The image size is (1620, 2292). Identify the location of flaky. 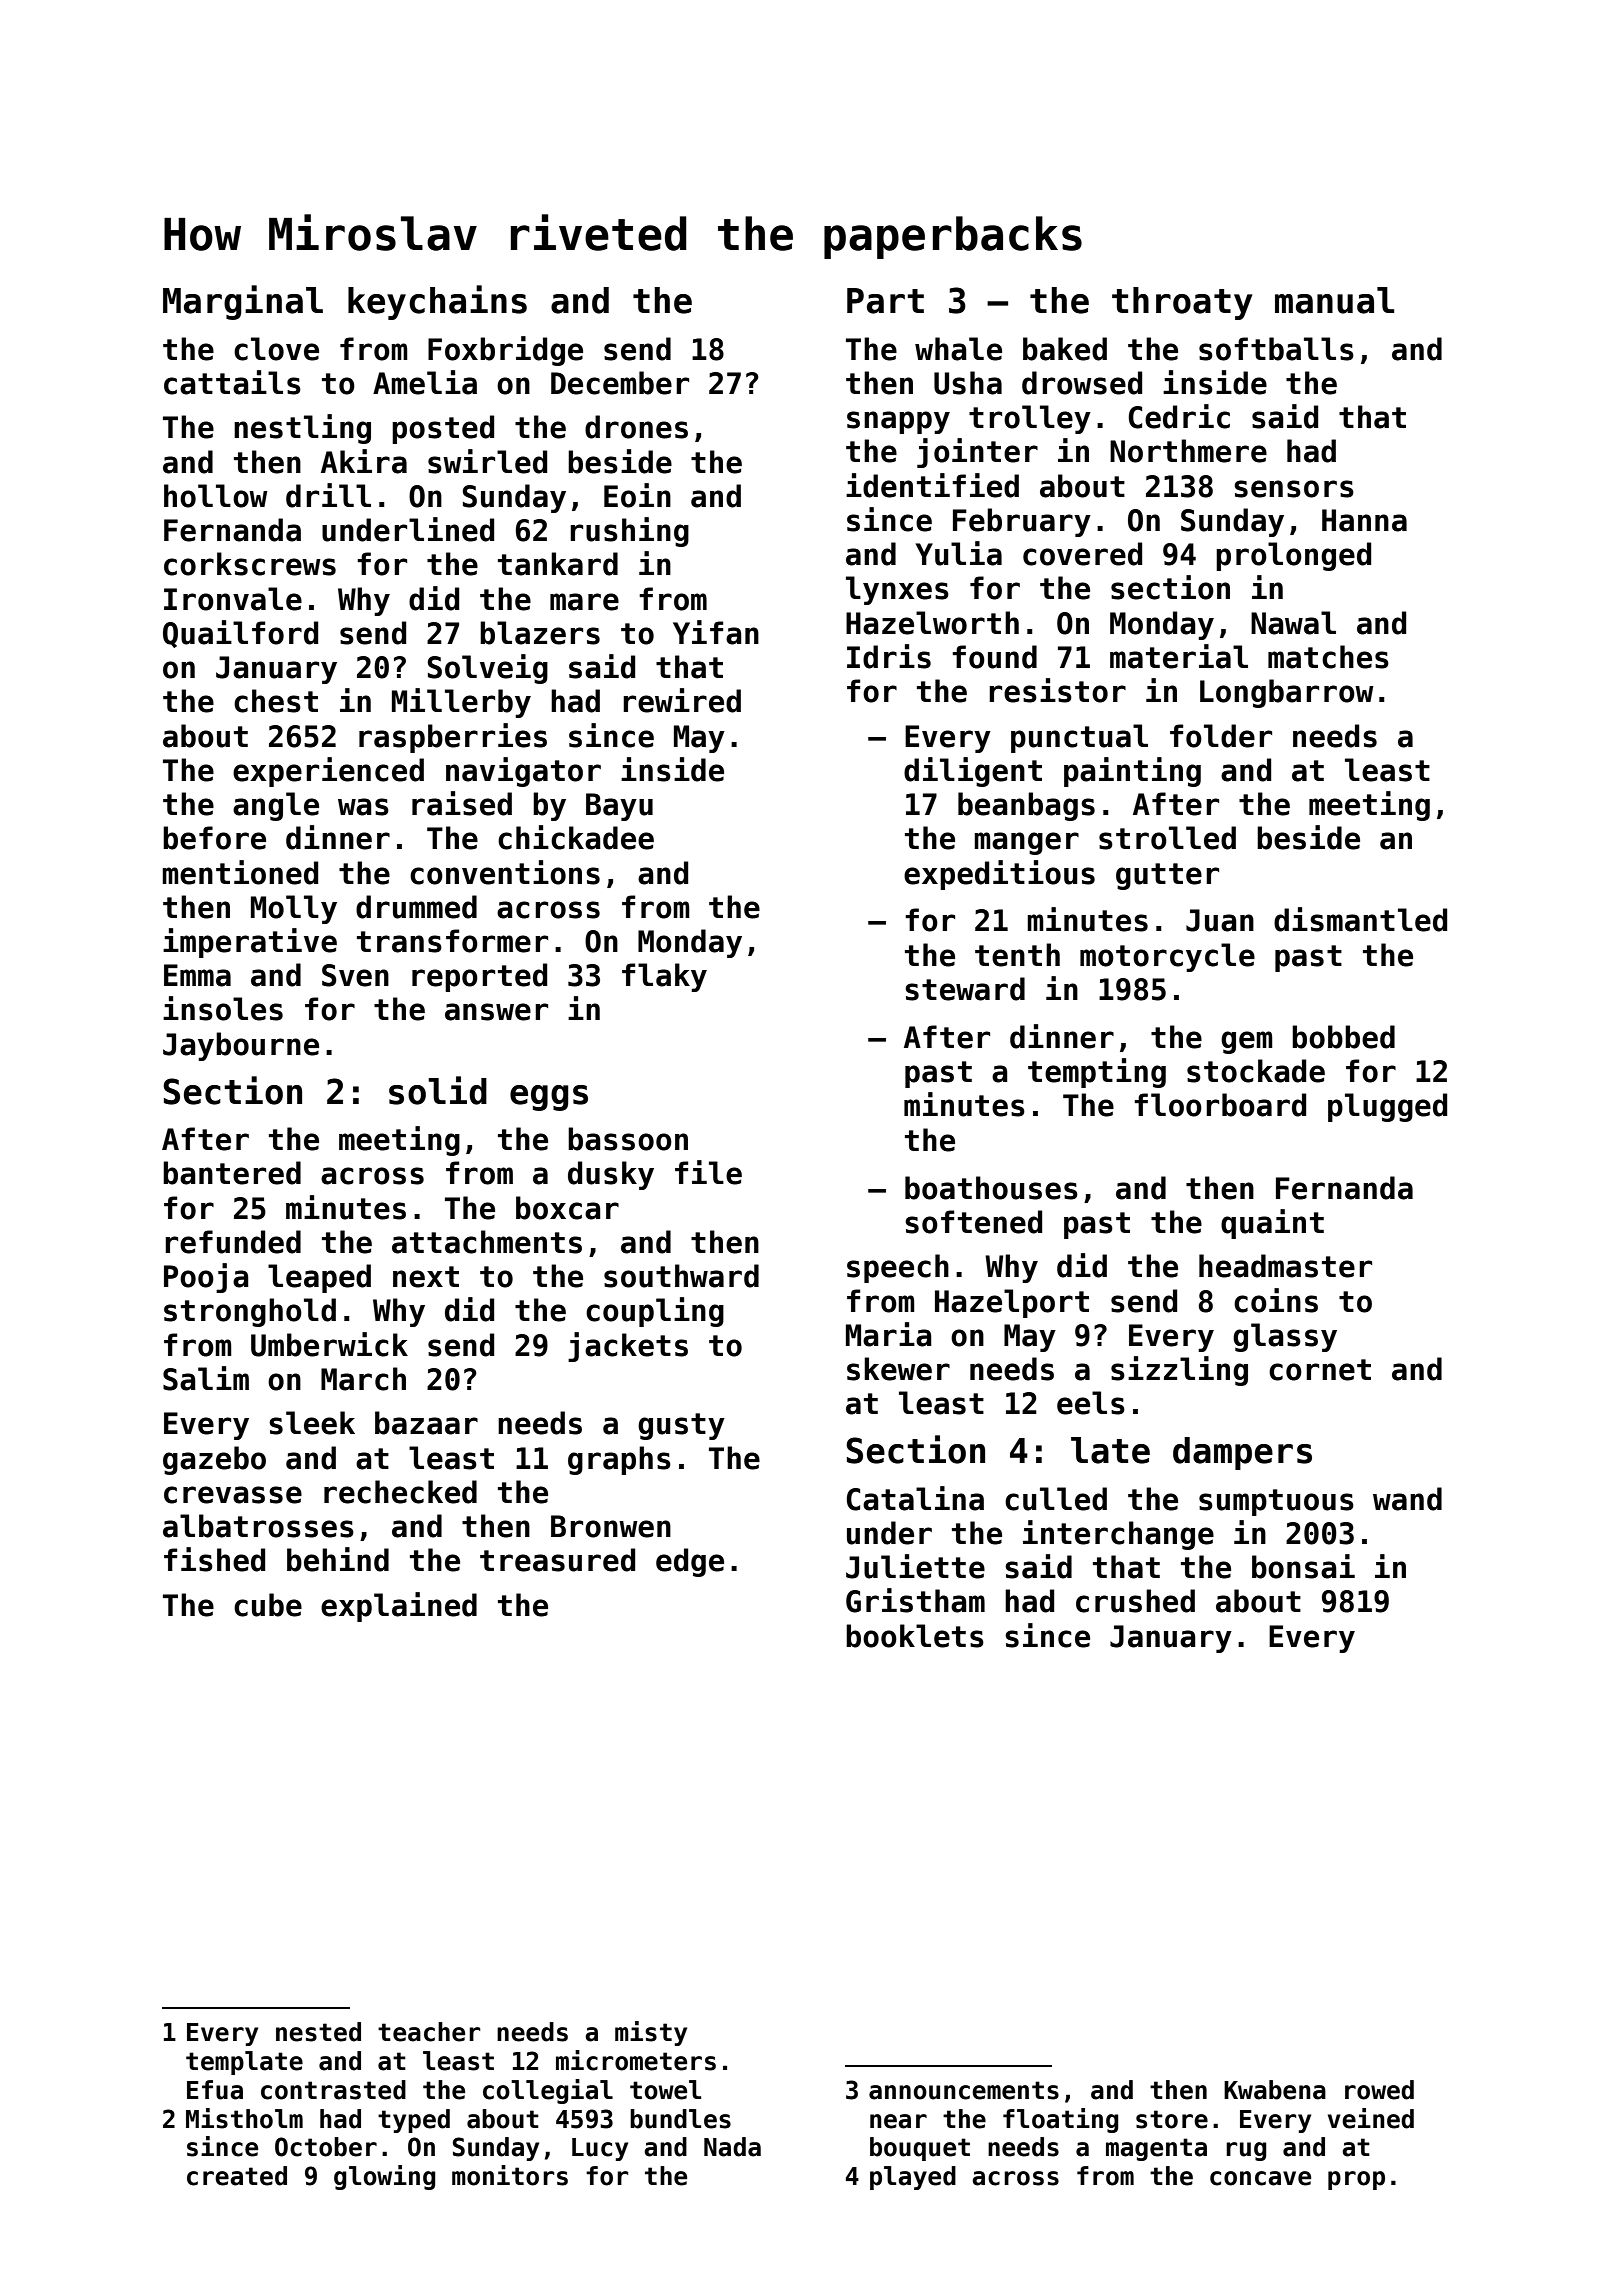
(664, 977).
